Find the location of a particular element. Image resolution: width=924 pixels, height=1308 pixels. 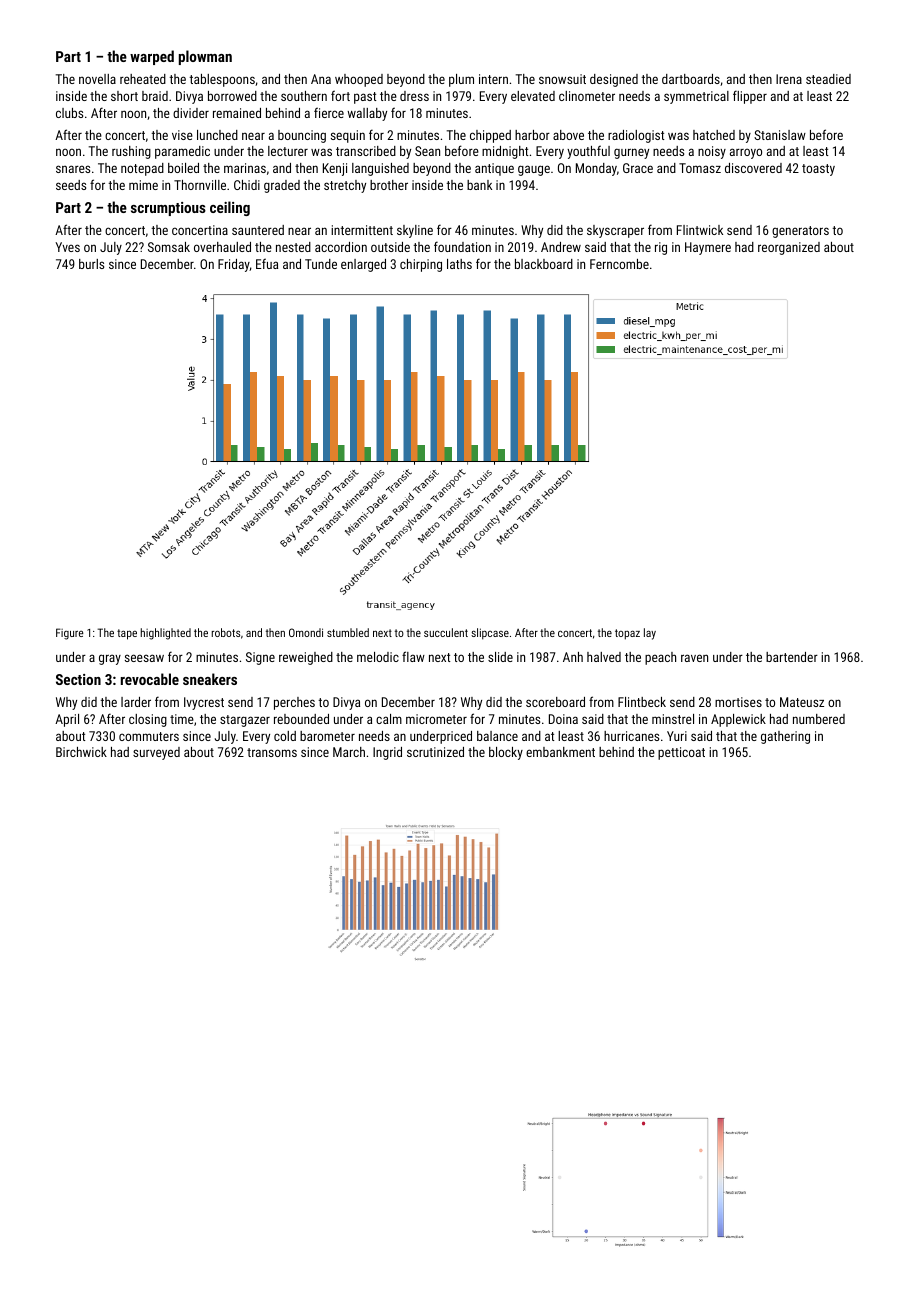

whooped is located at coordinates (359, 80).
